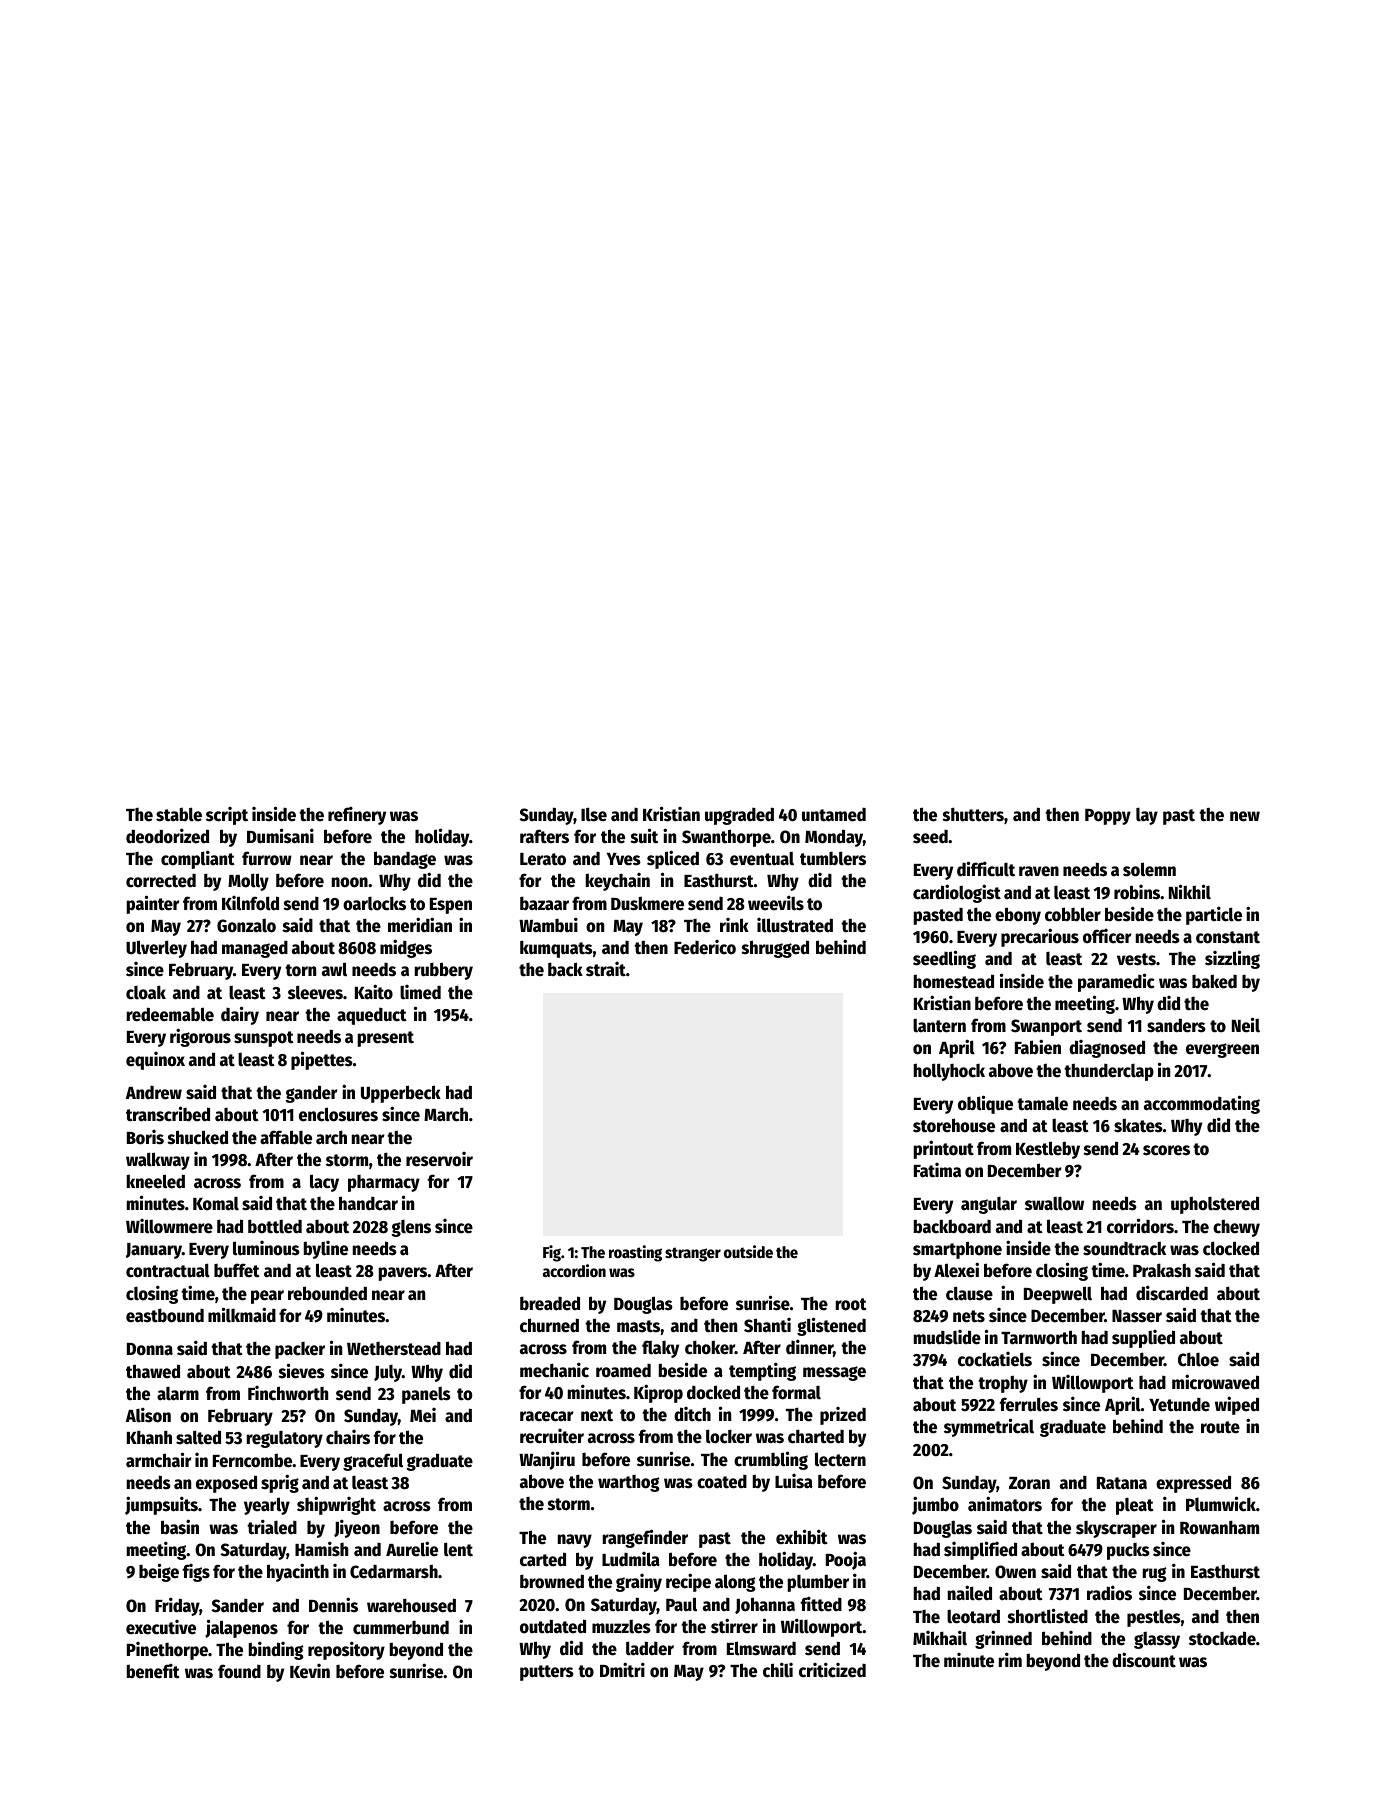 This screenshot has height=1793, width=1386. Describe the element at coordinates (1042, 1103) in the screenshot. I see `tamale` at that location.
